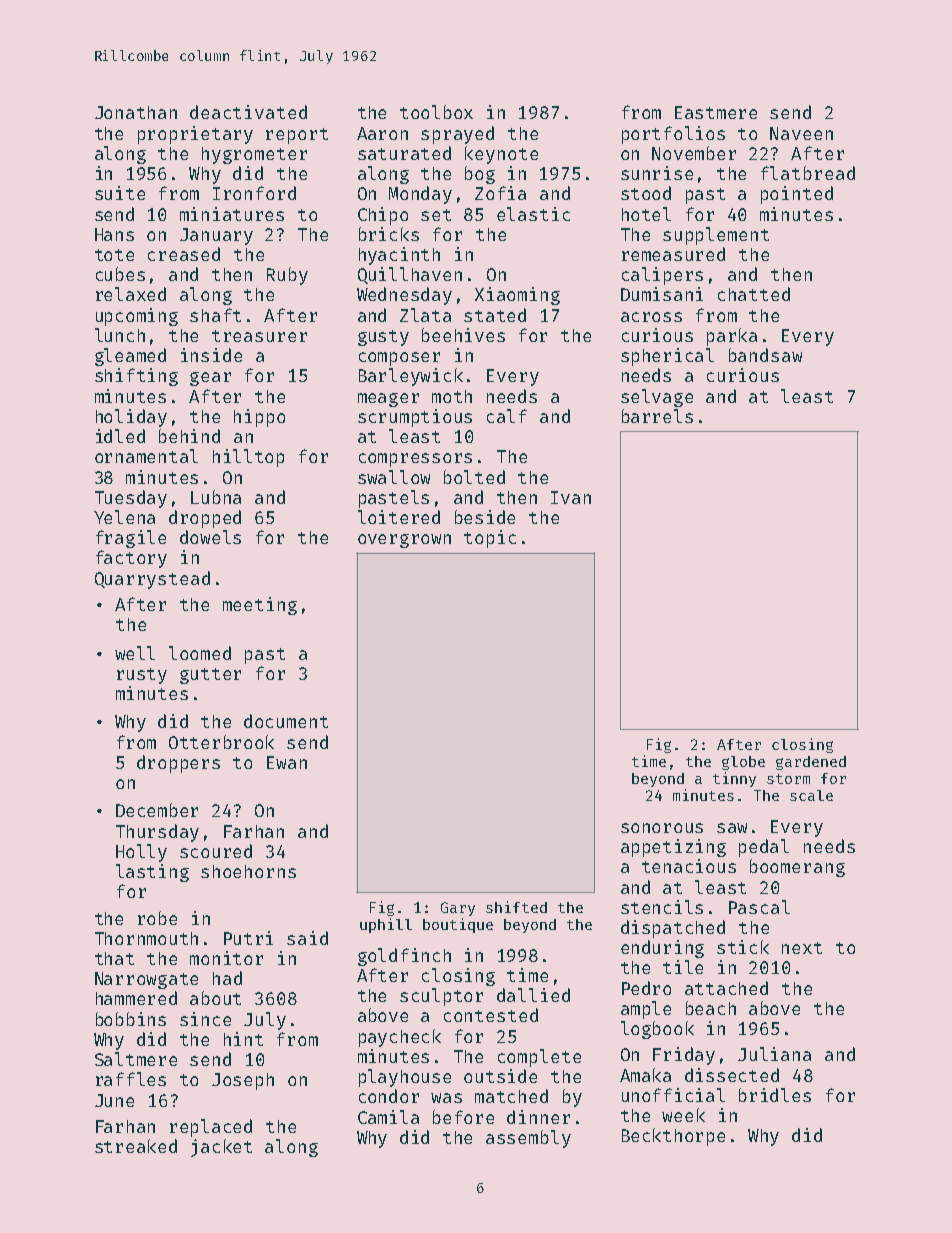  I want to click on fragile, so click(131, 539).
